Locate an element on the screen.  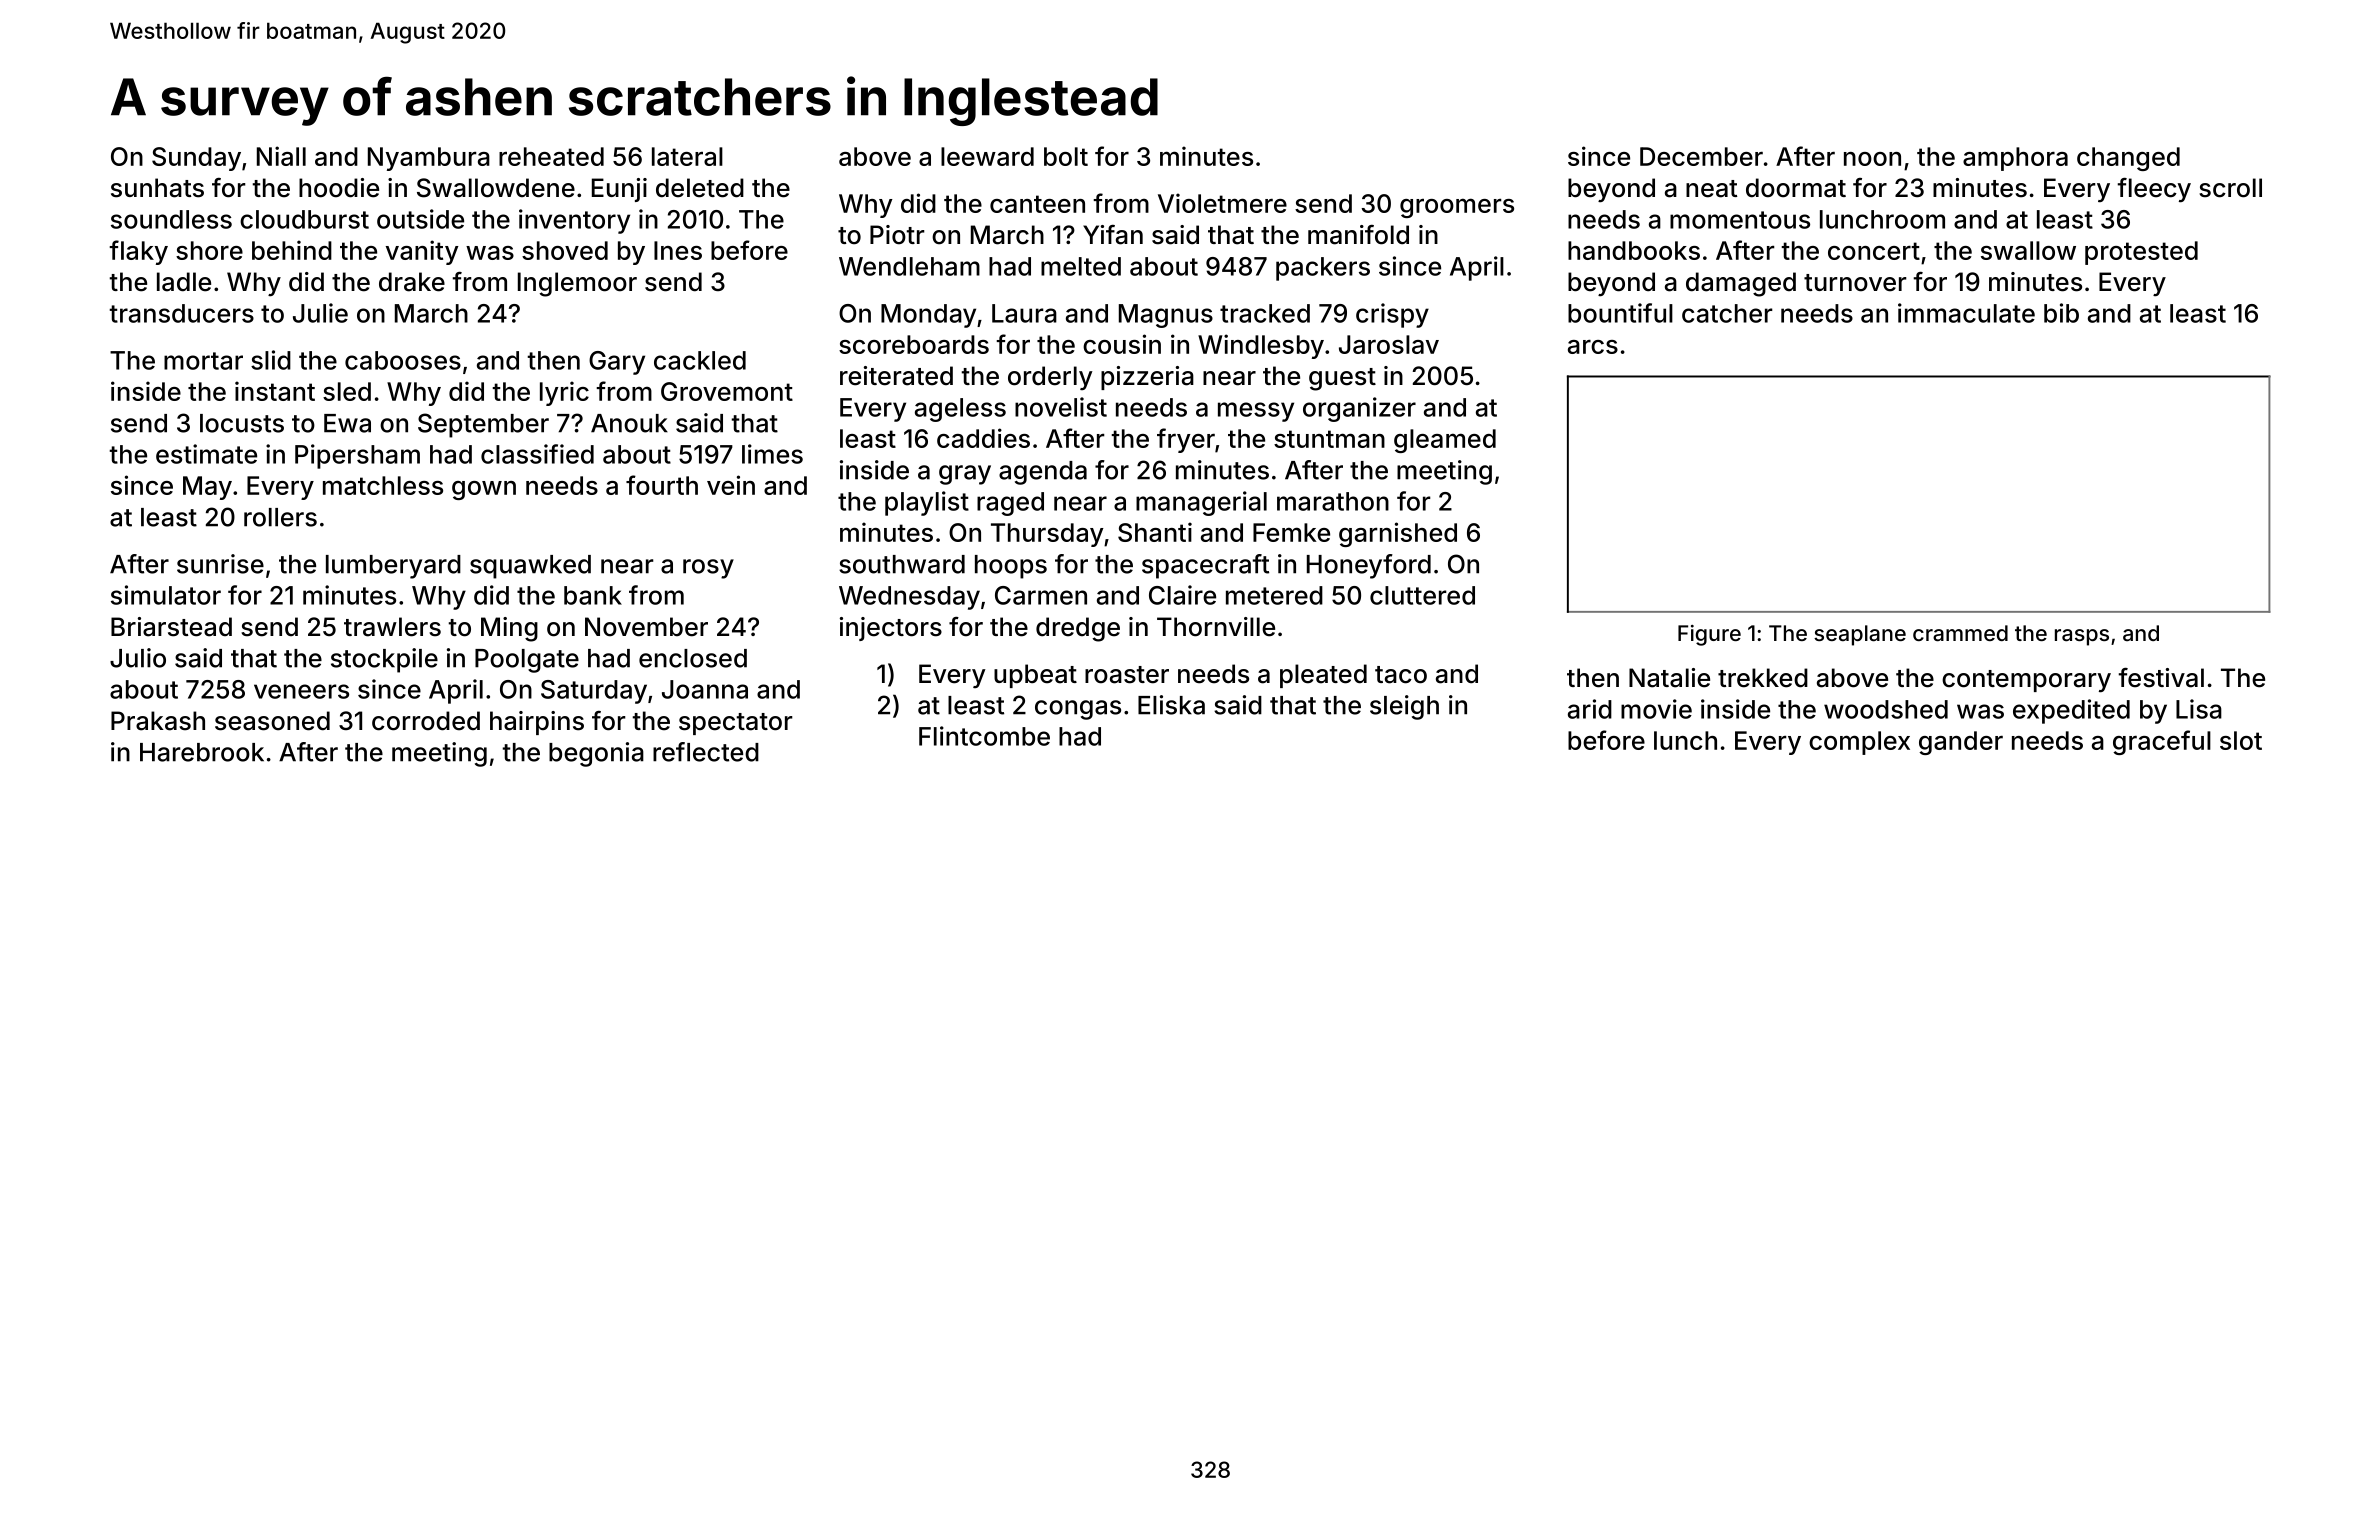
bank is located at coordinates (593, 595).
